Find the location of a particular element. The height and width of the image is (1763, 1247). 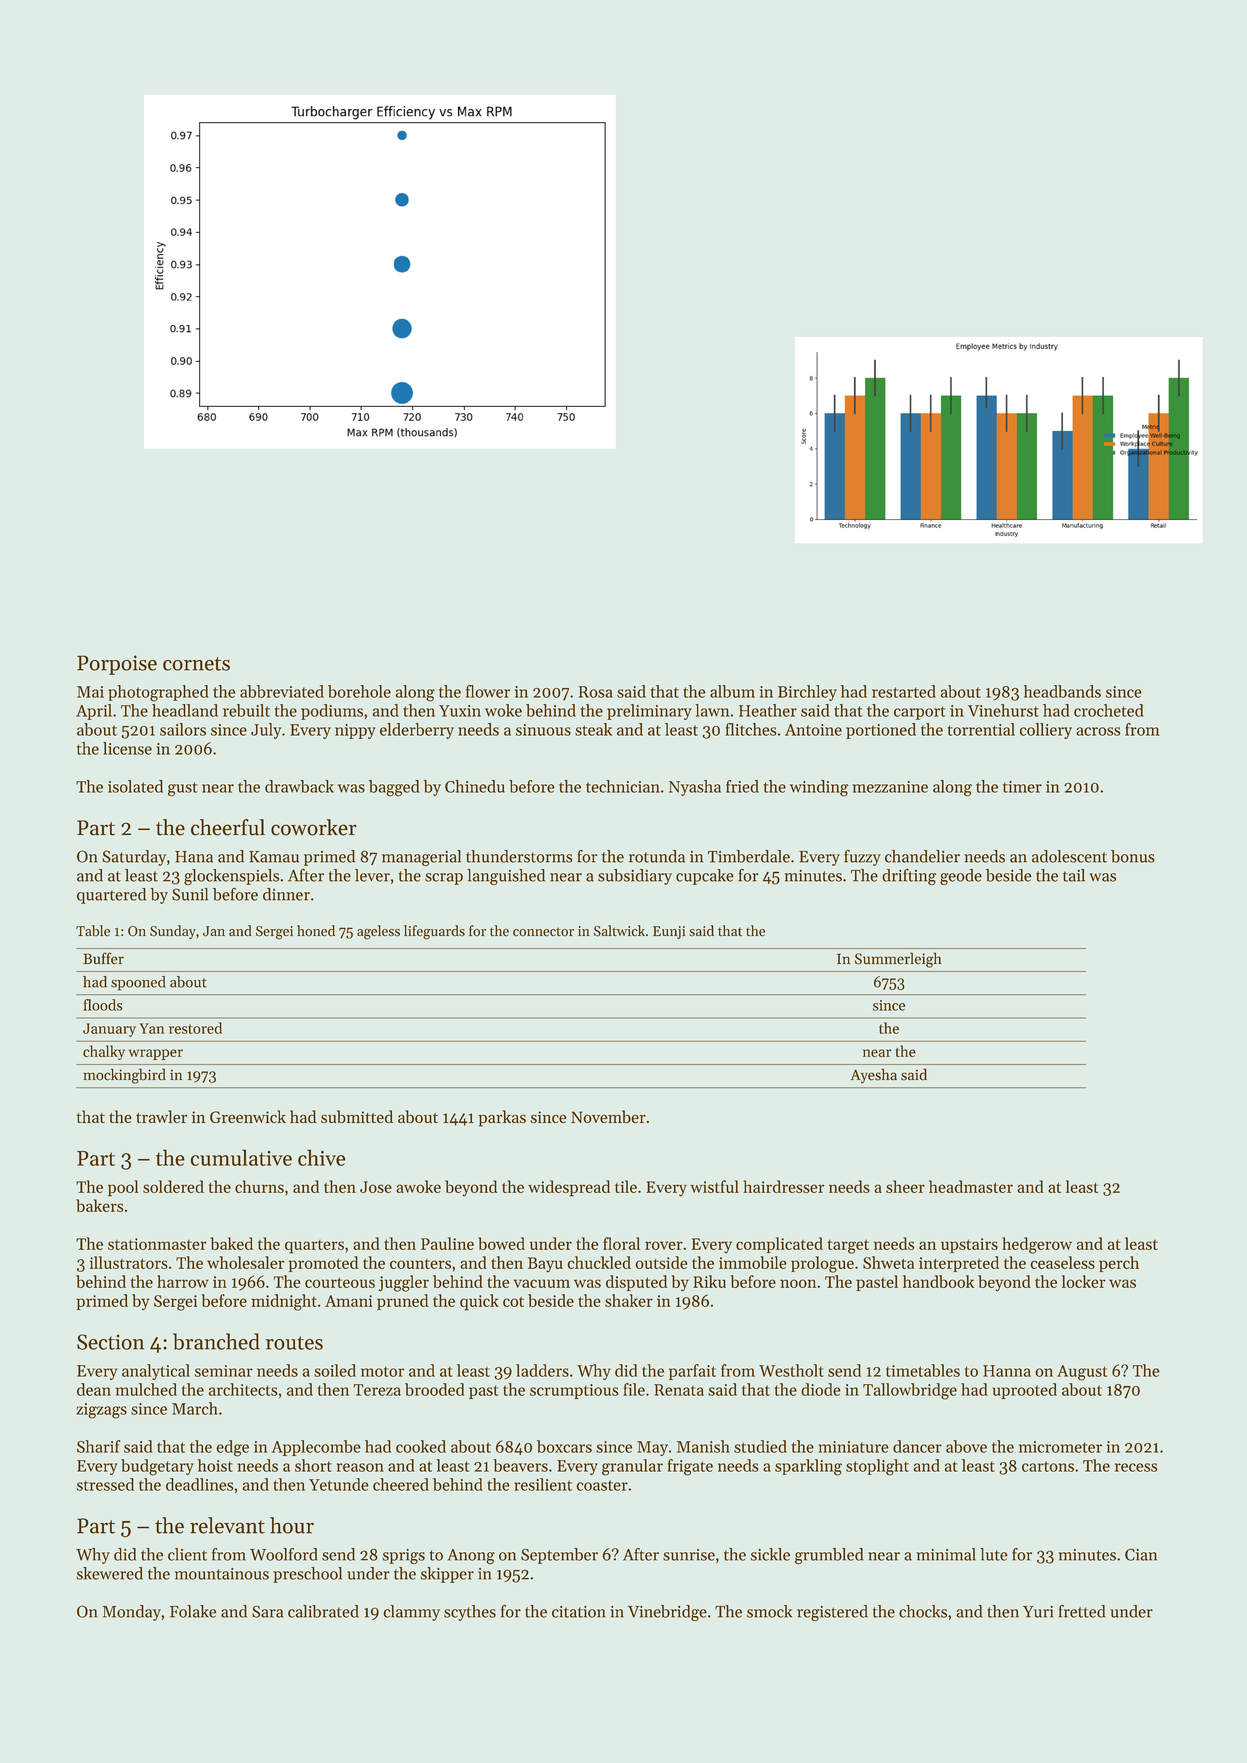

borehole is located at coordinates (359, 691).
